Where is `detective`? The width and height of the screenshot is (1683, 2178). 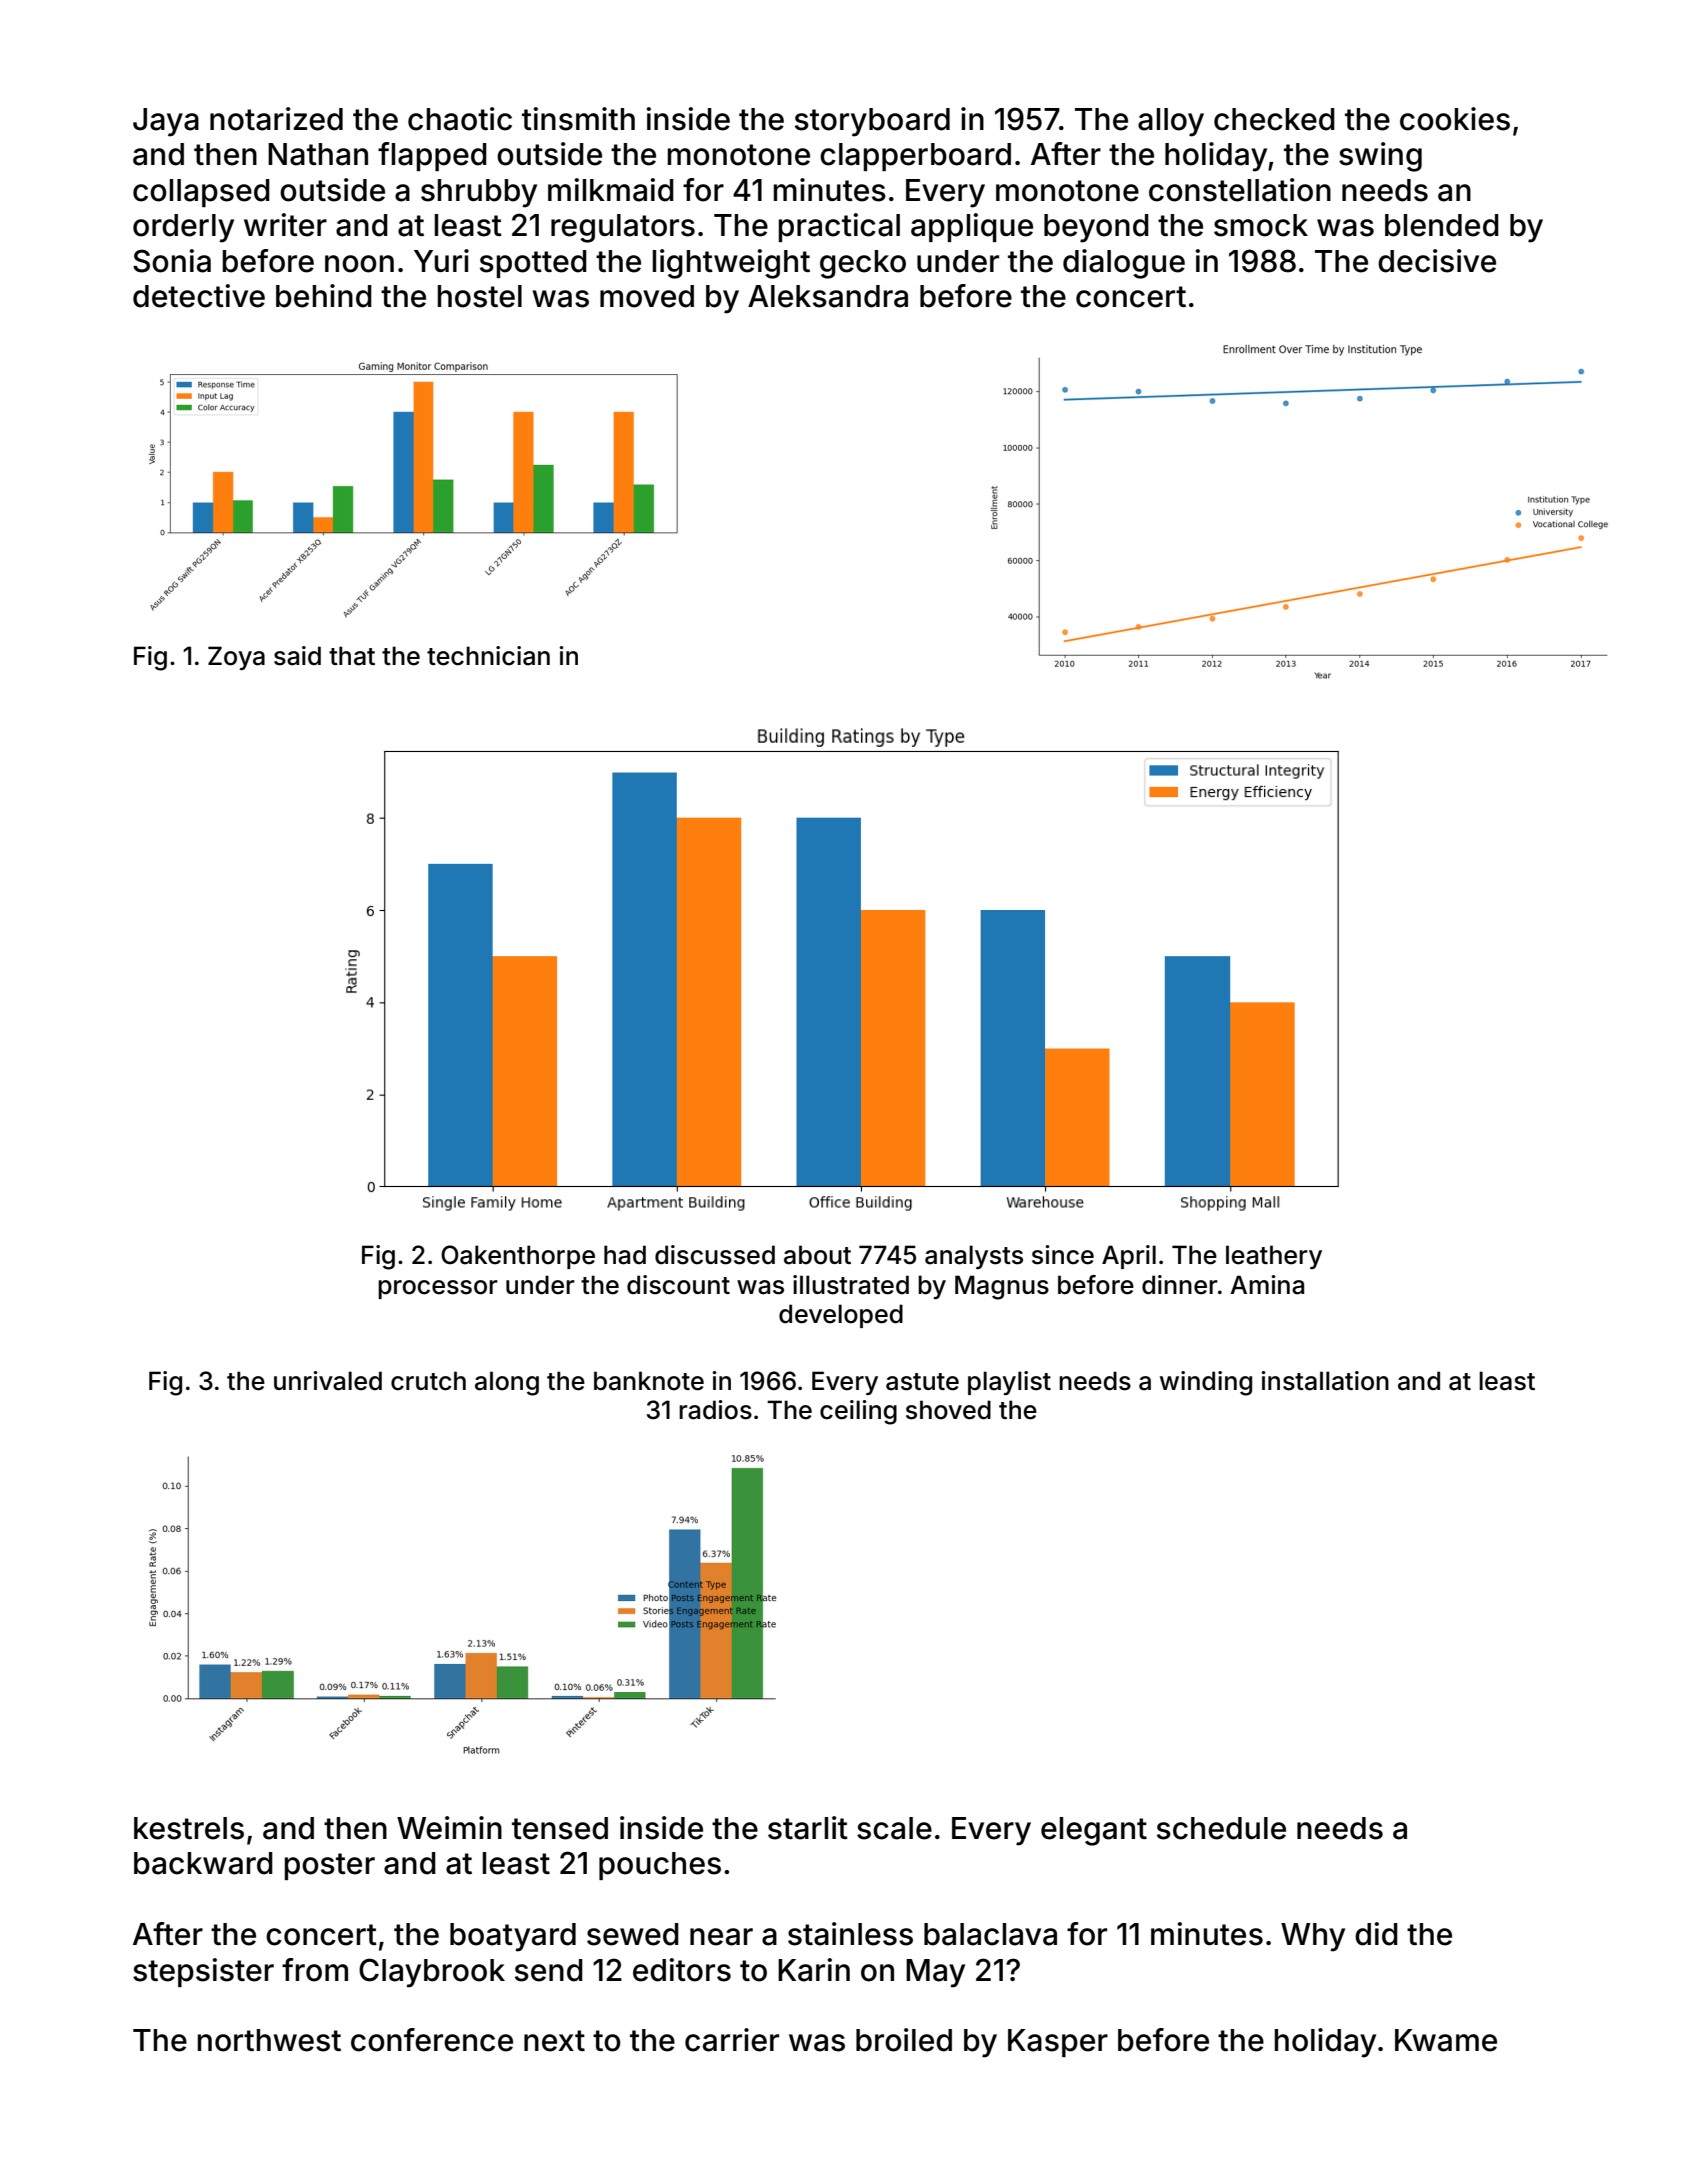
detective is located at coordinates (199, 296).
